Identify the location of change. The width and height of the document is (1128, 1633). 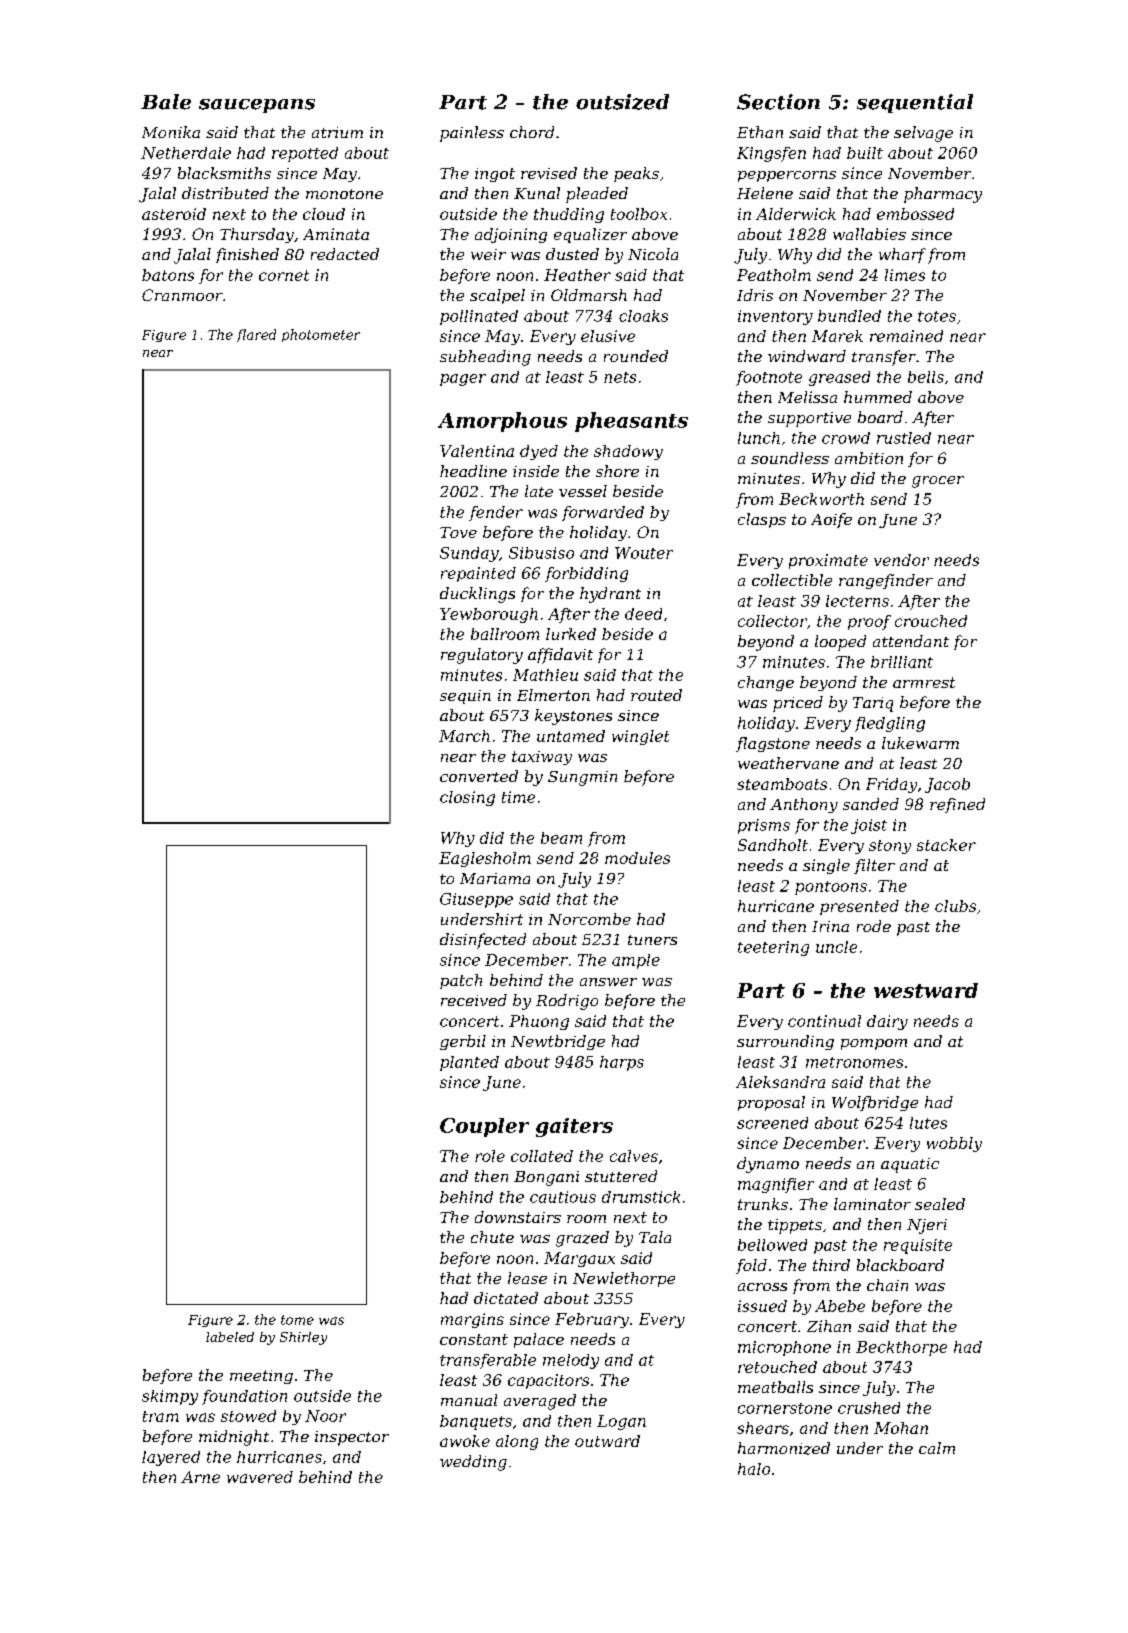
(766, 683).
